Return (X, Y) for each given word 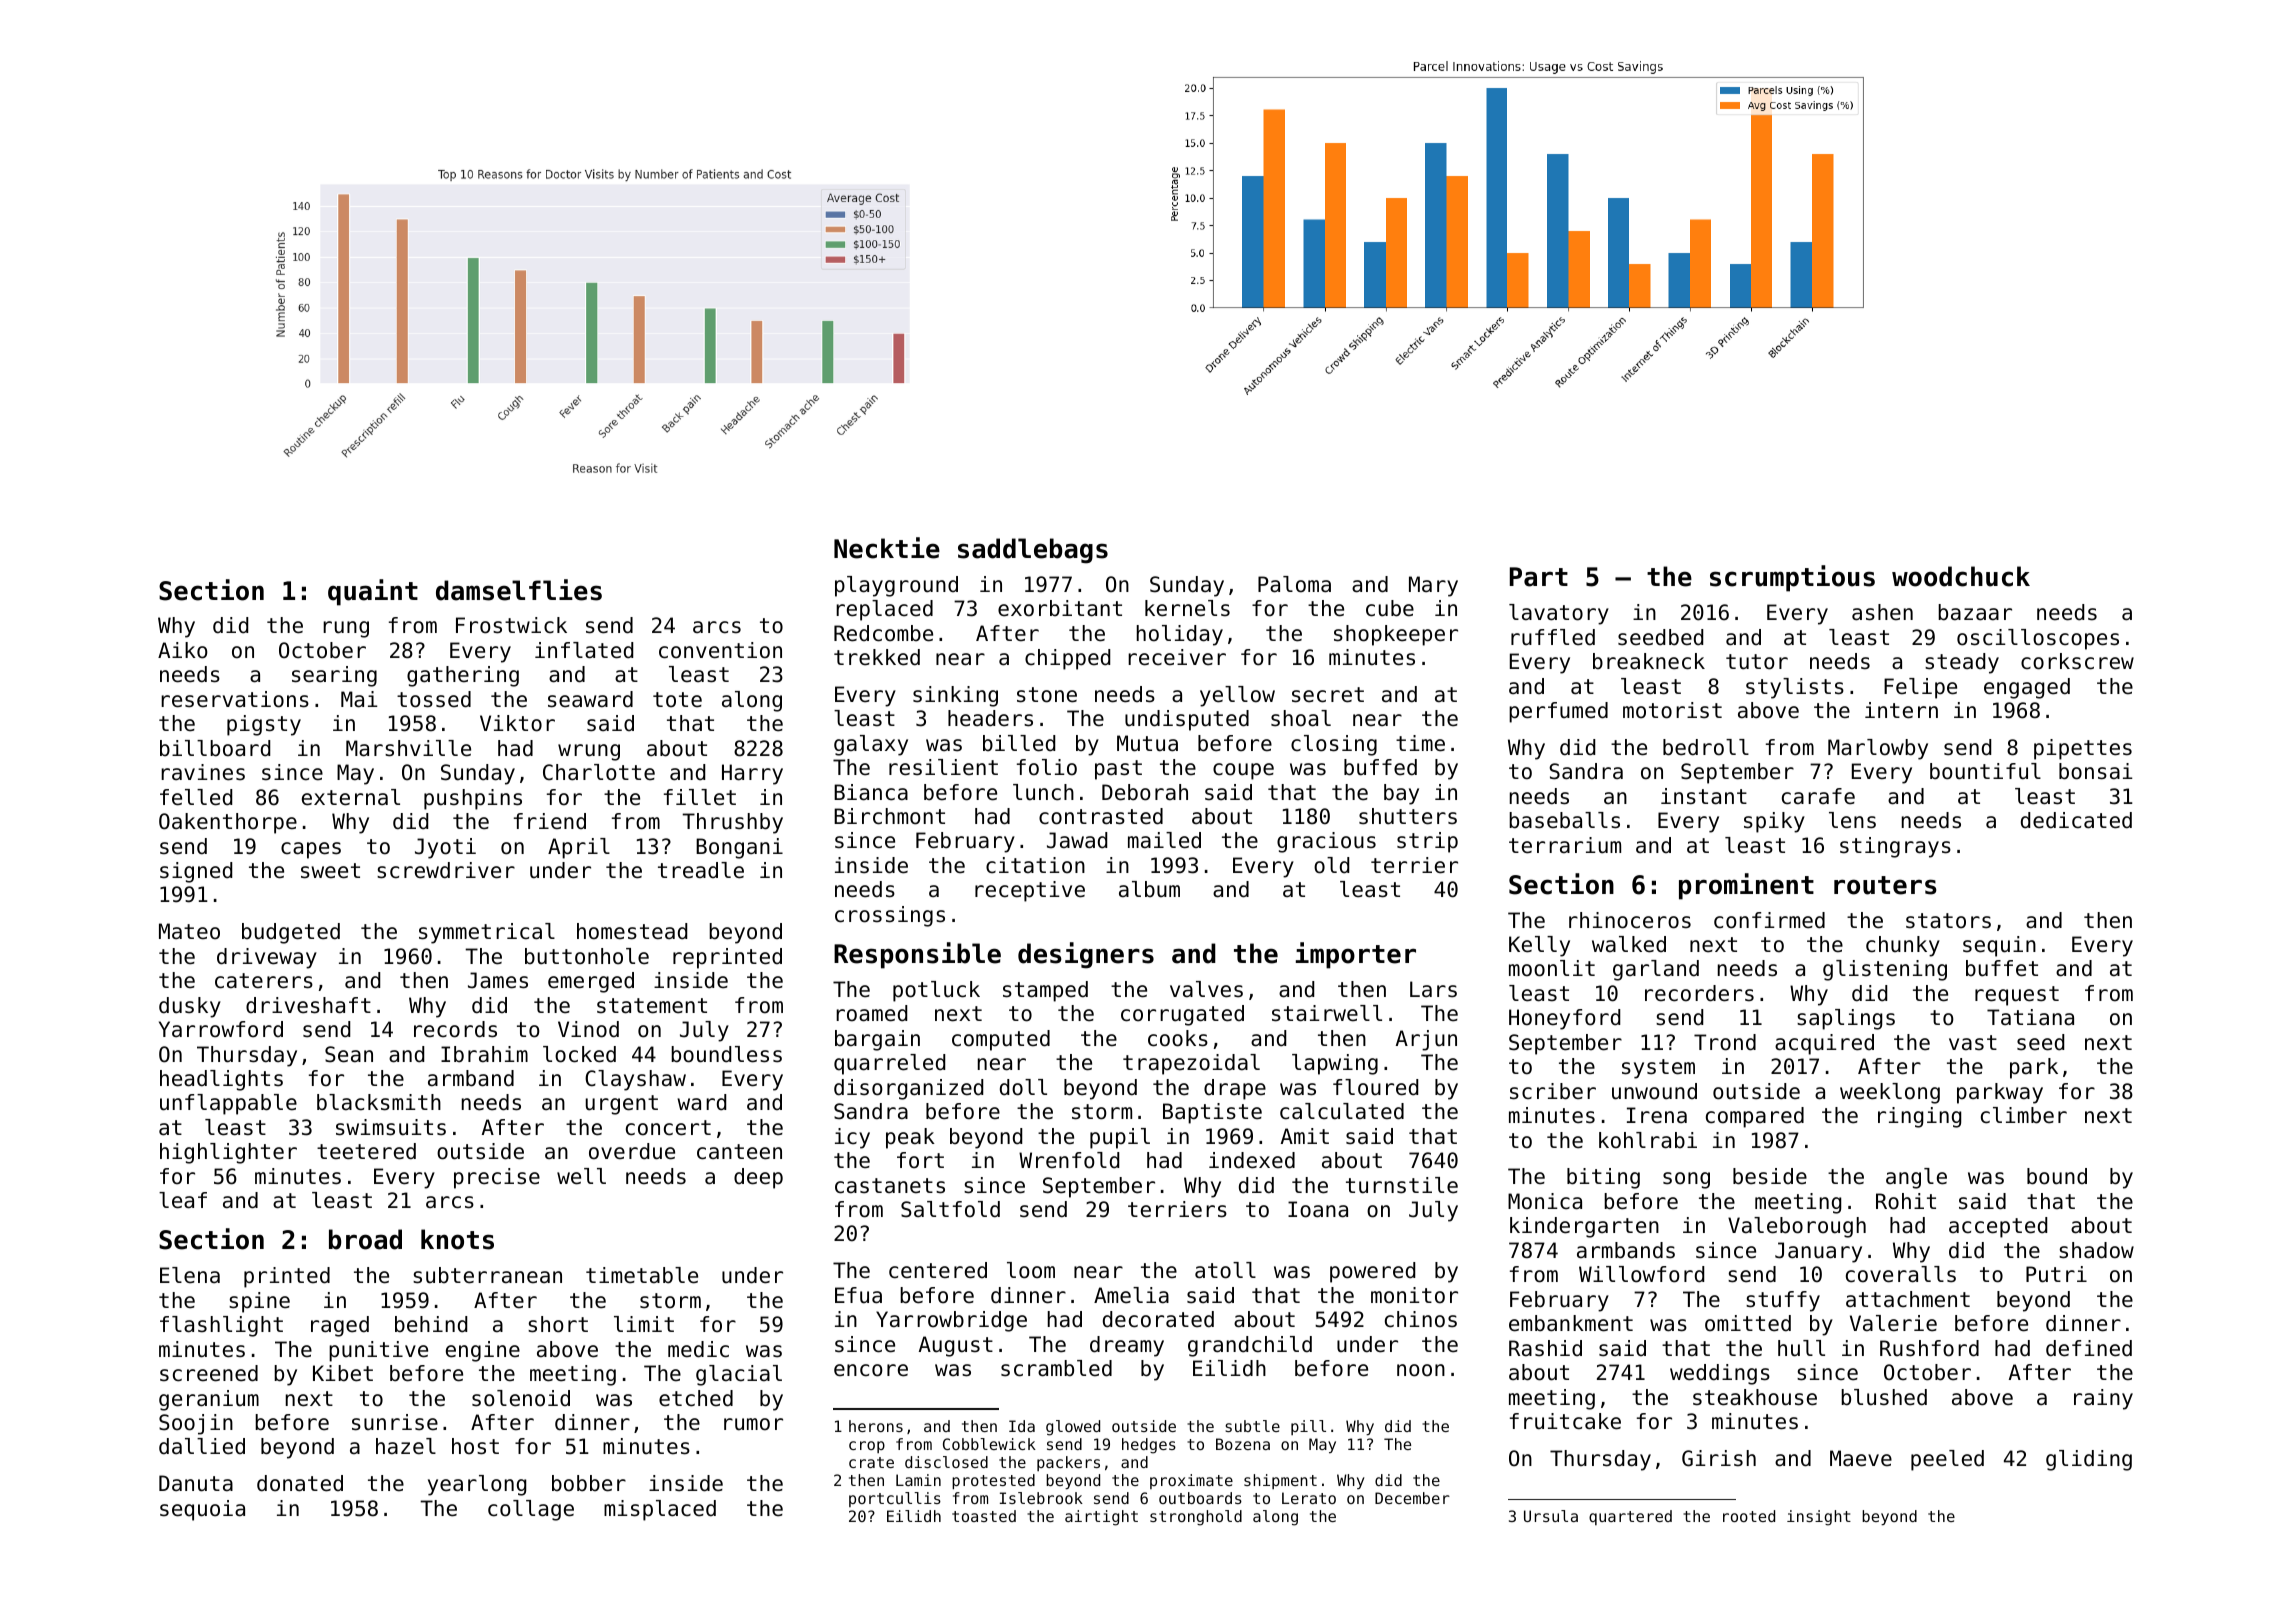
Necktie (887, 548)
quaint (373, 592)
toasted (984, 1516)
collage (531, 1510)
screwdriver (446, 870)
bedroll (1706, 747)
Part (1539, 577)
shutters (1408, 816)
